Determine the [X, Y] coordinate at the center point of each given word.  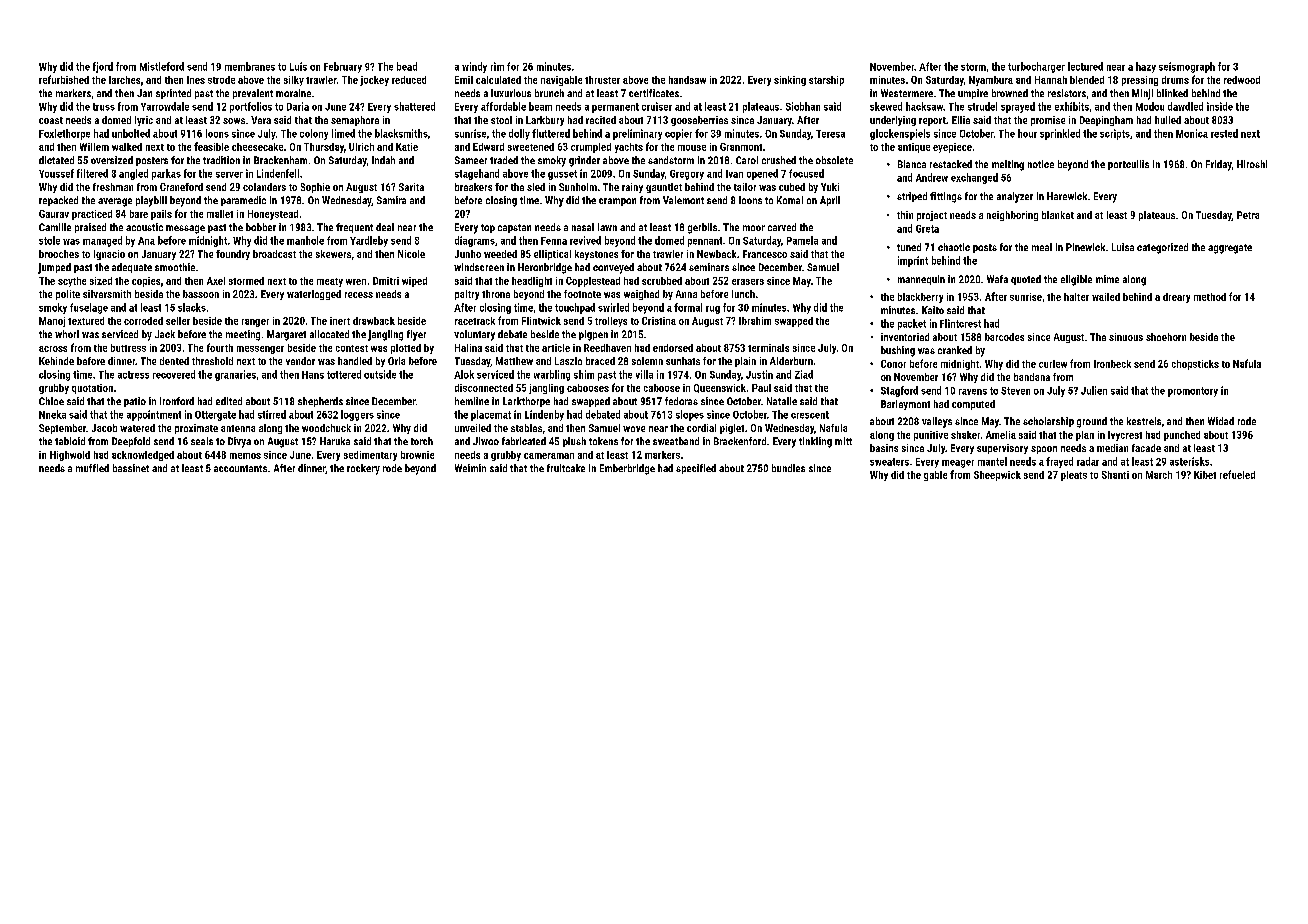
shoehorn [1166, 337]
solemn [647, 361]
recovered [174, 374]
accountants [240, 468]
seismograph [1187, 67]
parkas [166, 174]
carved [782, 227]
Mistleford [162, 66]
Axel [216, 281]
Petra [1248, 215]
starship [826, 81]
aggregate [1230, 249]
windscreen [479, 267]
